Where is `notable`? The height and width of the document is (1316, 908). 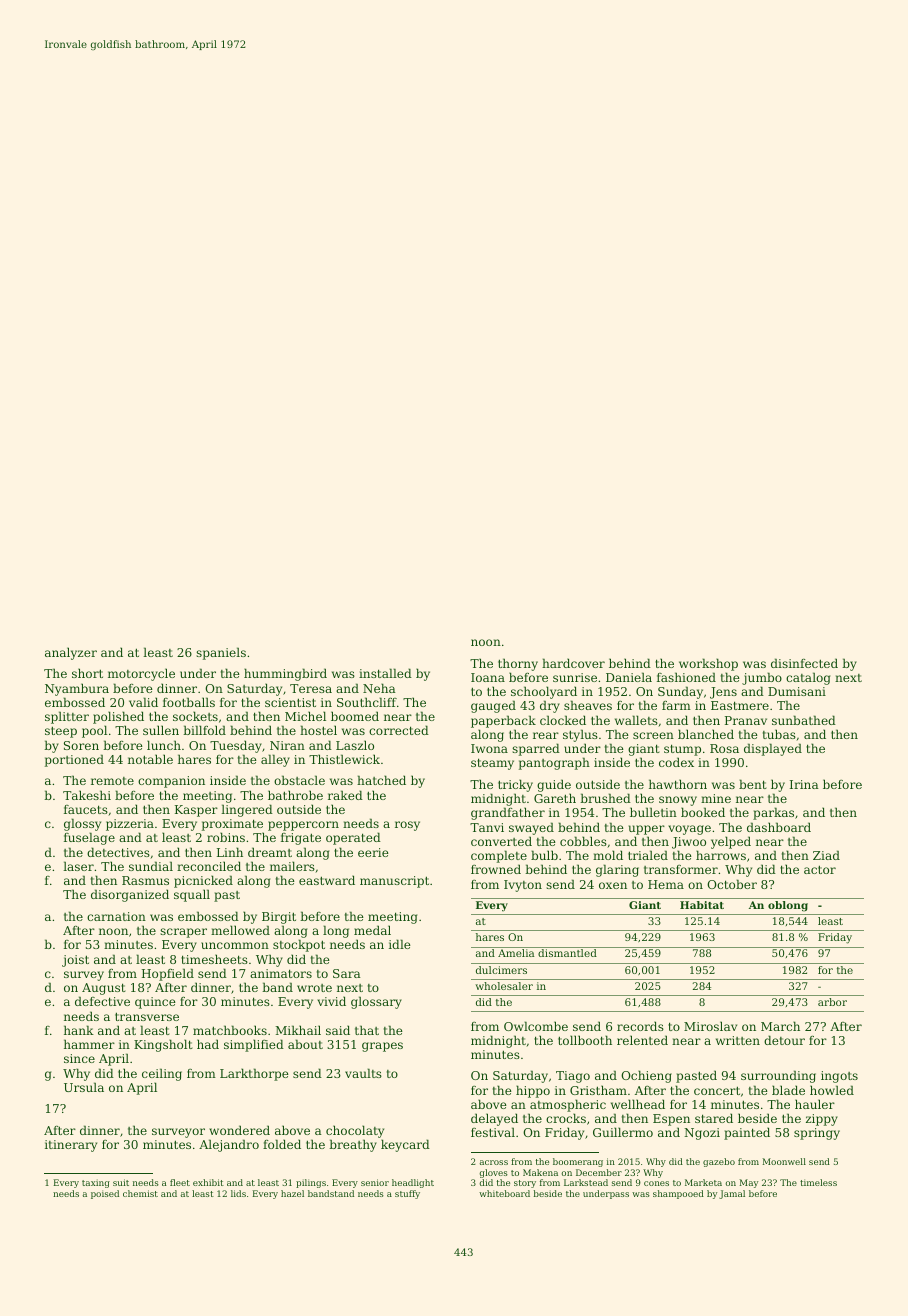
notable is located at coordinates (150, 759).
